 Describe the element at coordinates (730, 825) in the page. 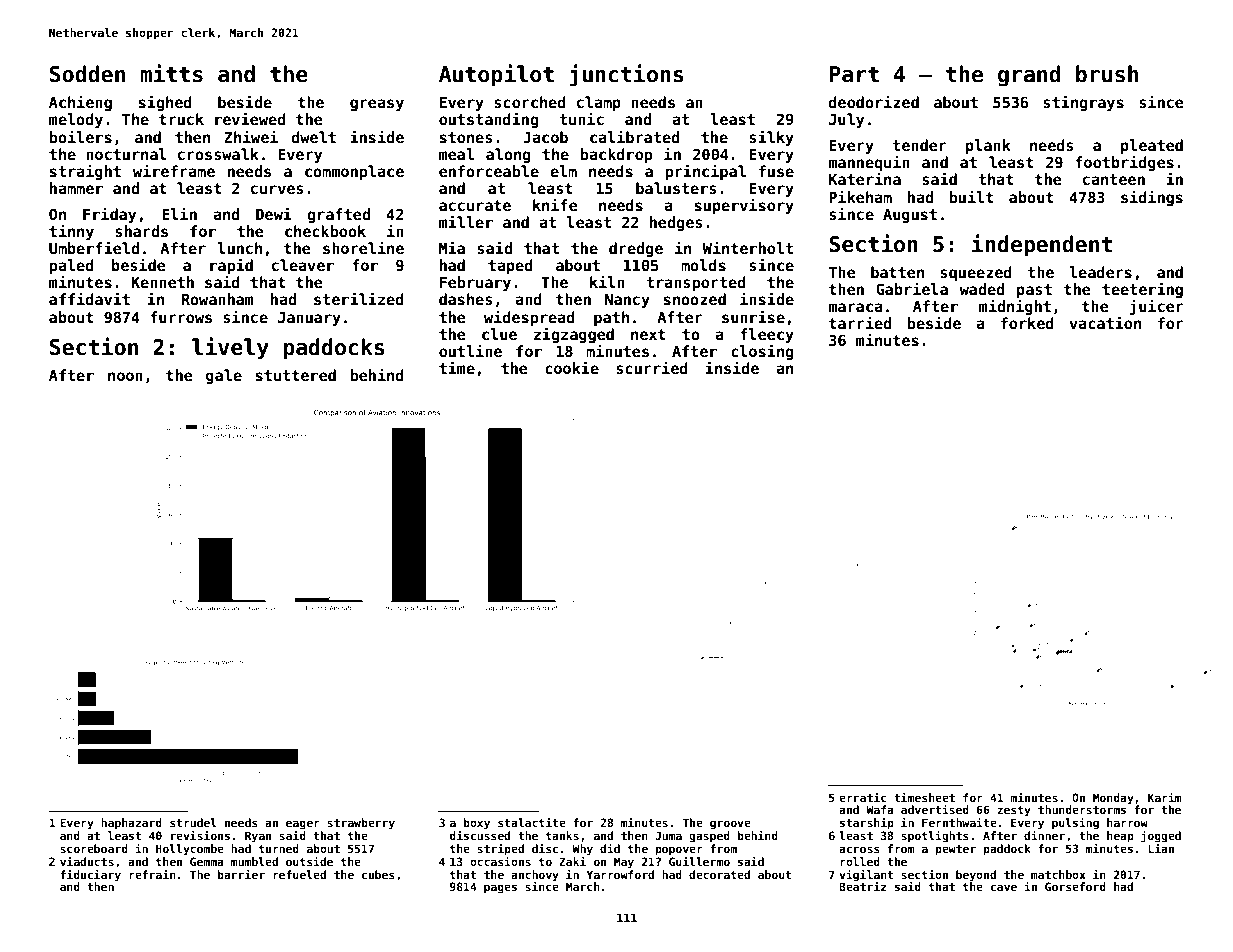

I see `groove` at that location.
